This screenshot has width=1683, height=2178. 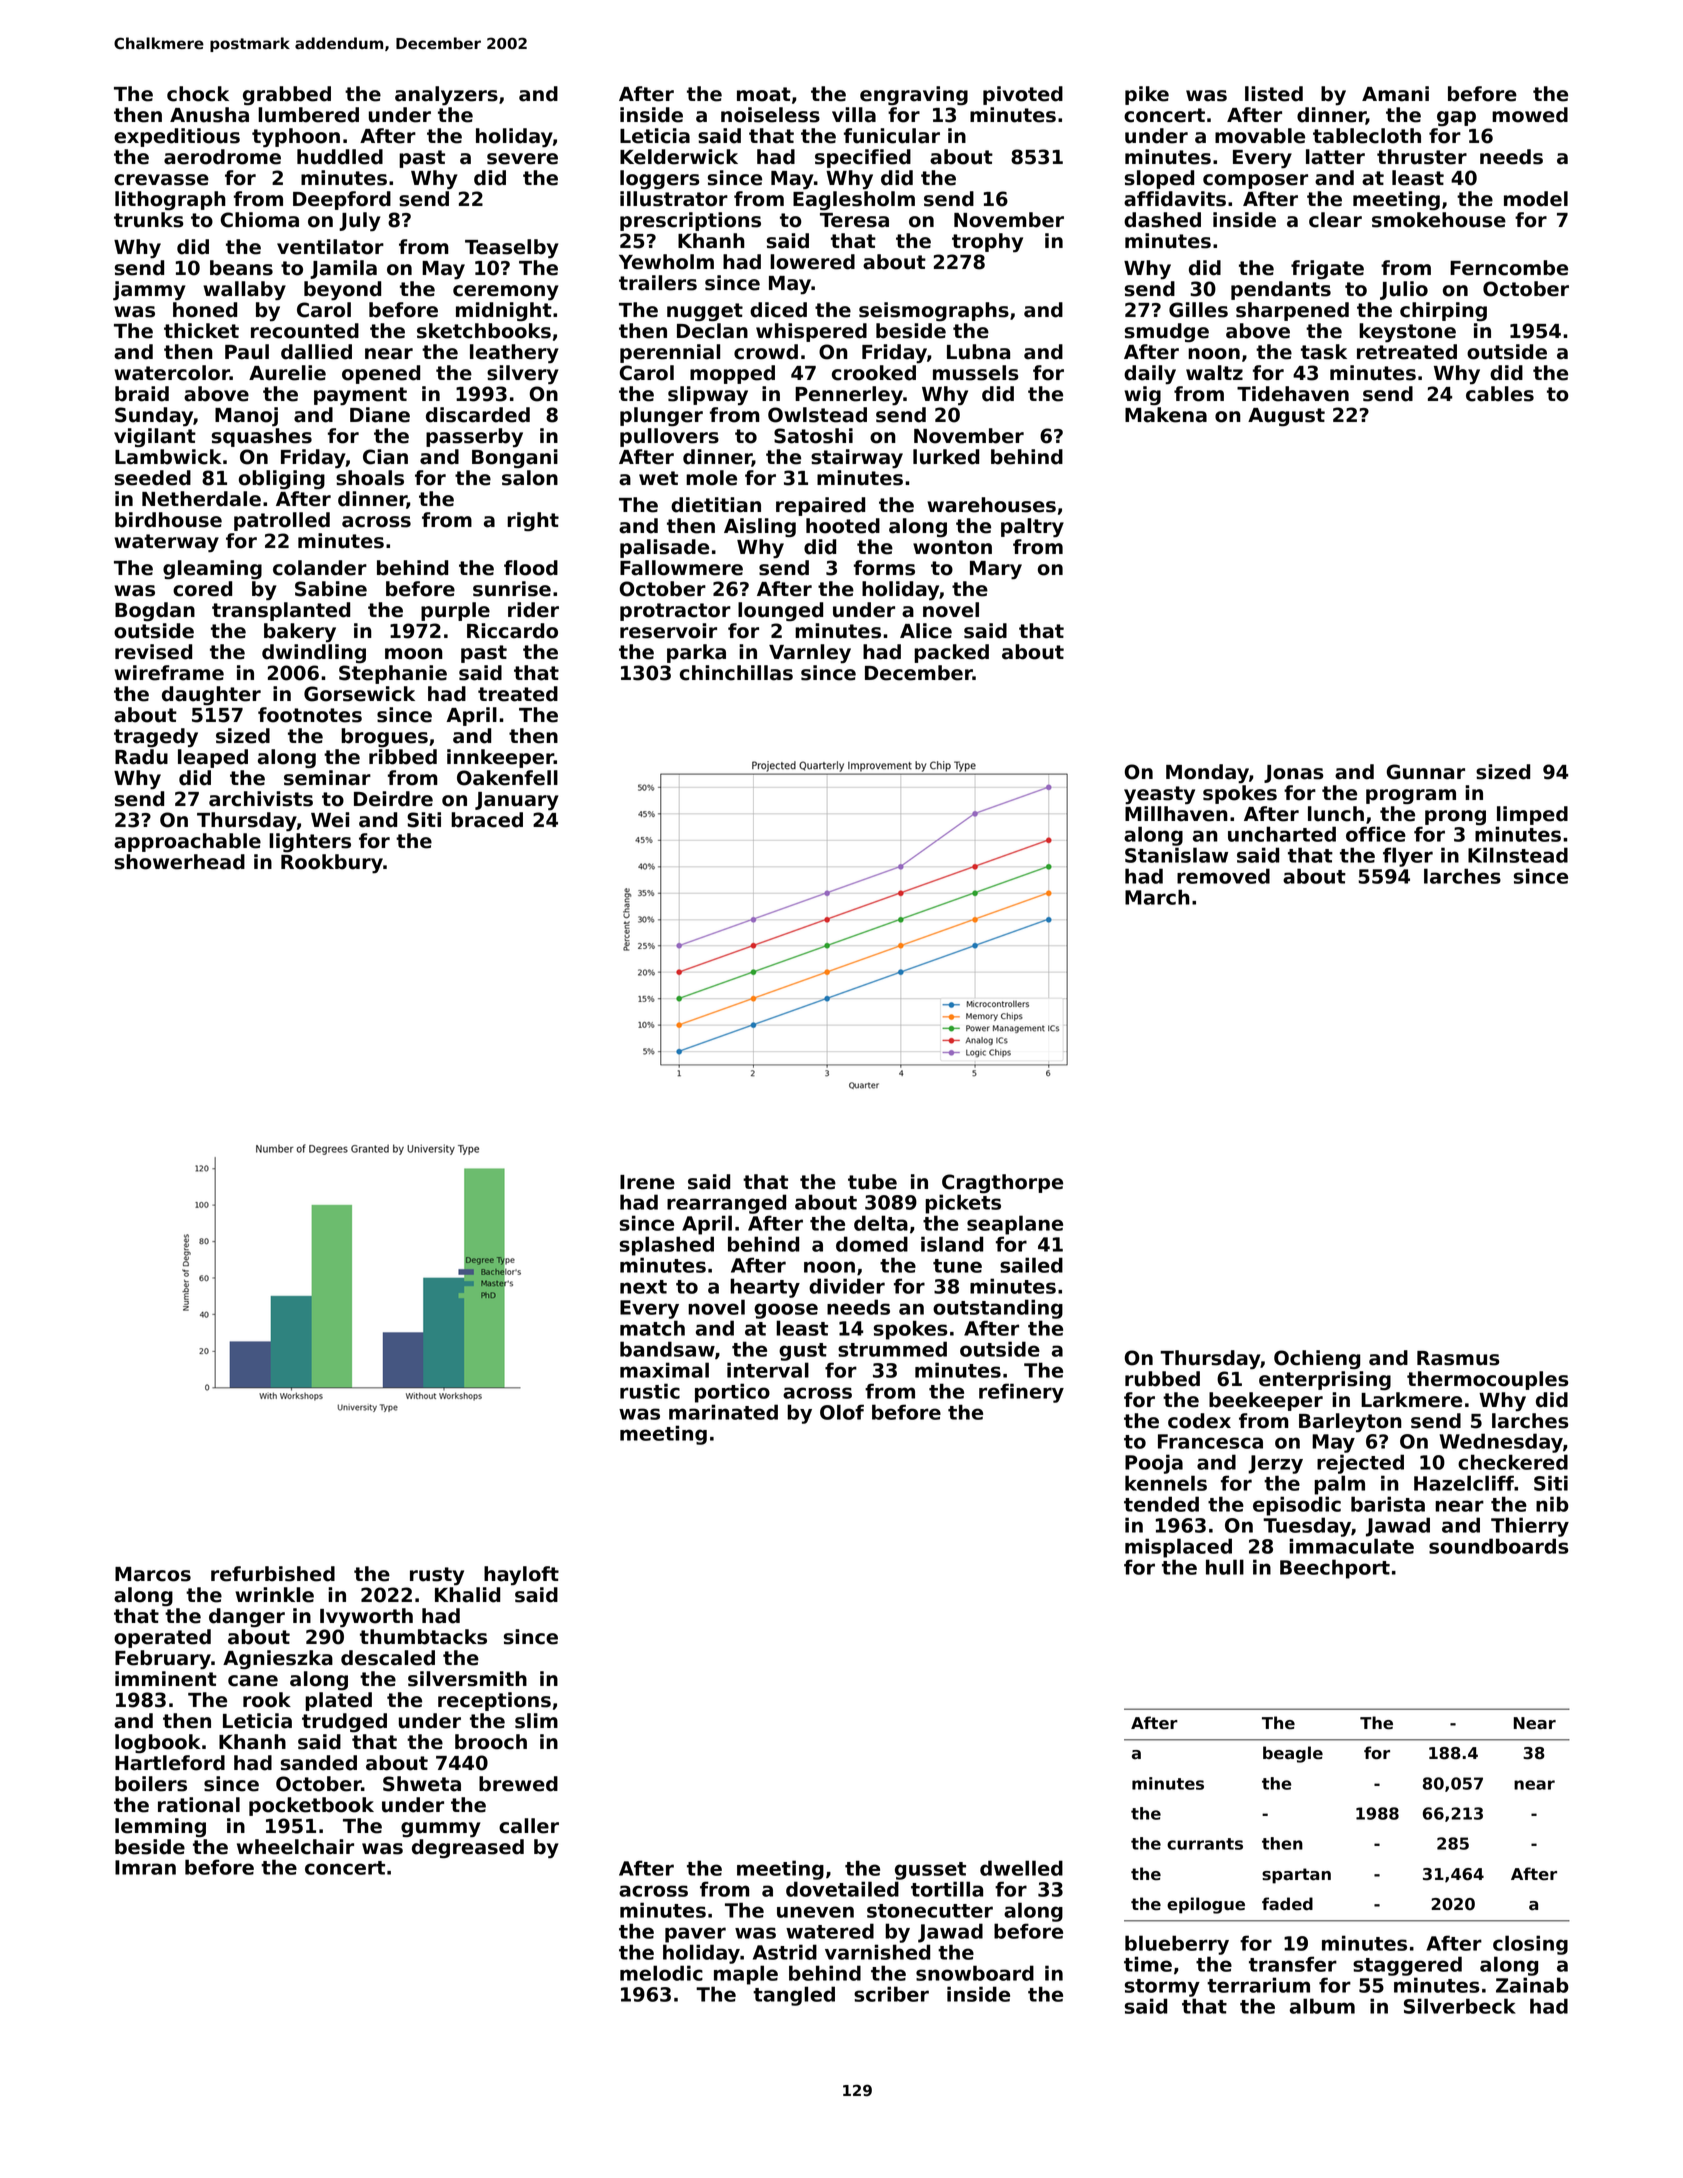 I want to click on transplanted, so click(x=281, y=611).
